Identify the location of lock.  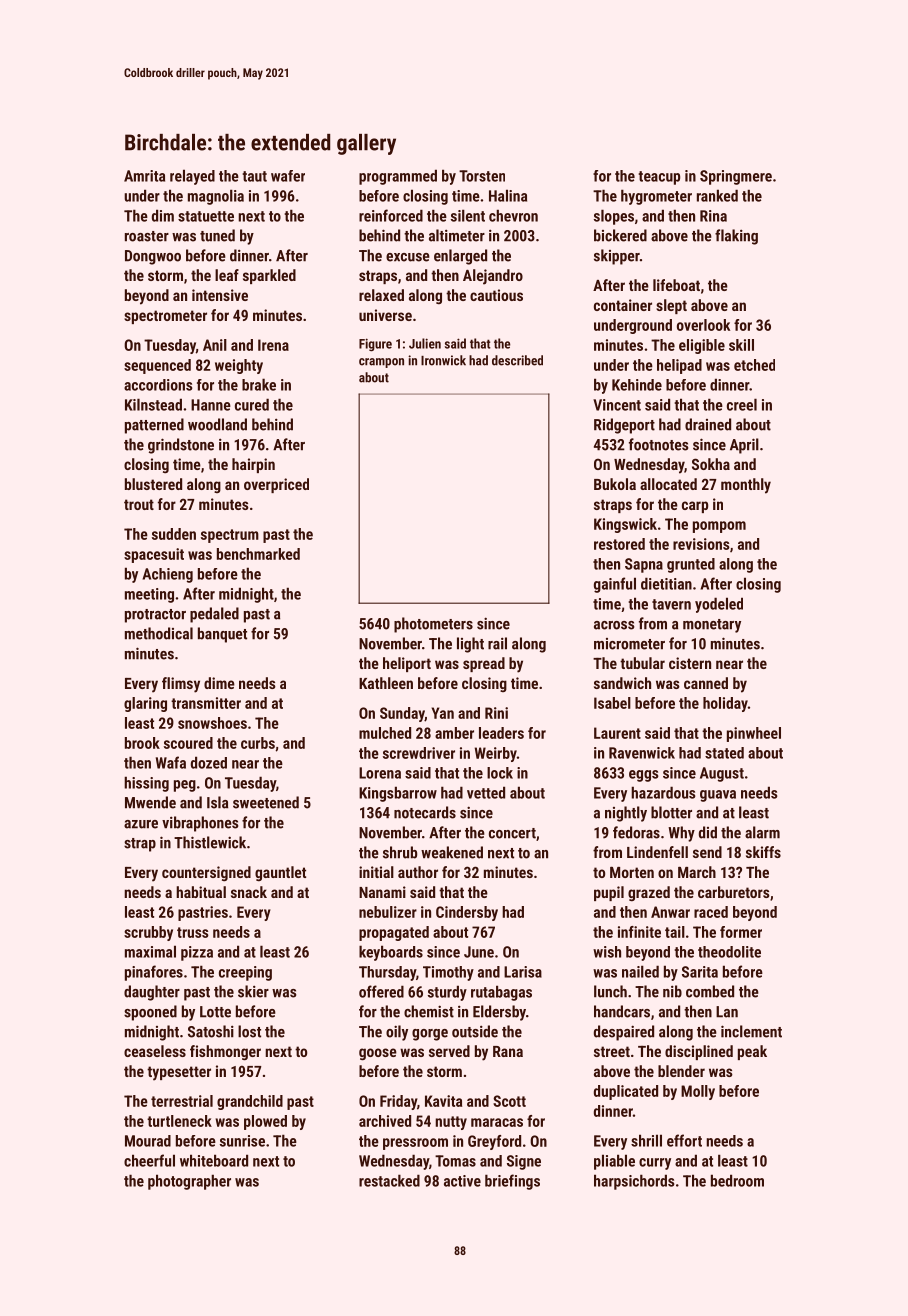
(500, 773).
